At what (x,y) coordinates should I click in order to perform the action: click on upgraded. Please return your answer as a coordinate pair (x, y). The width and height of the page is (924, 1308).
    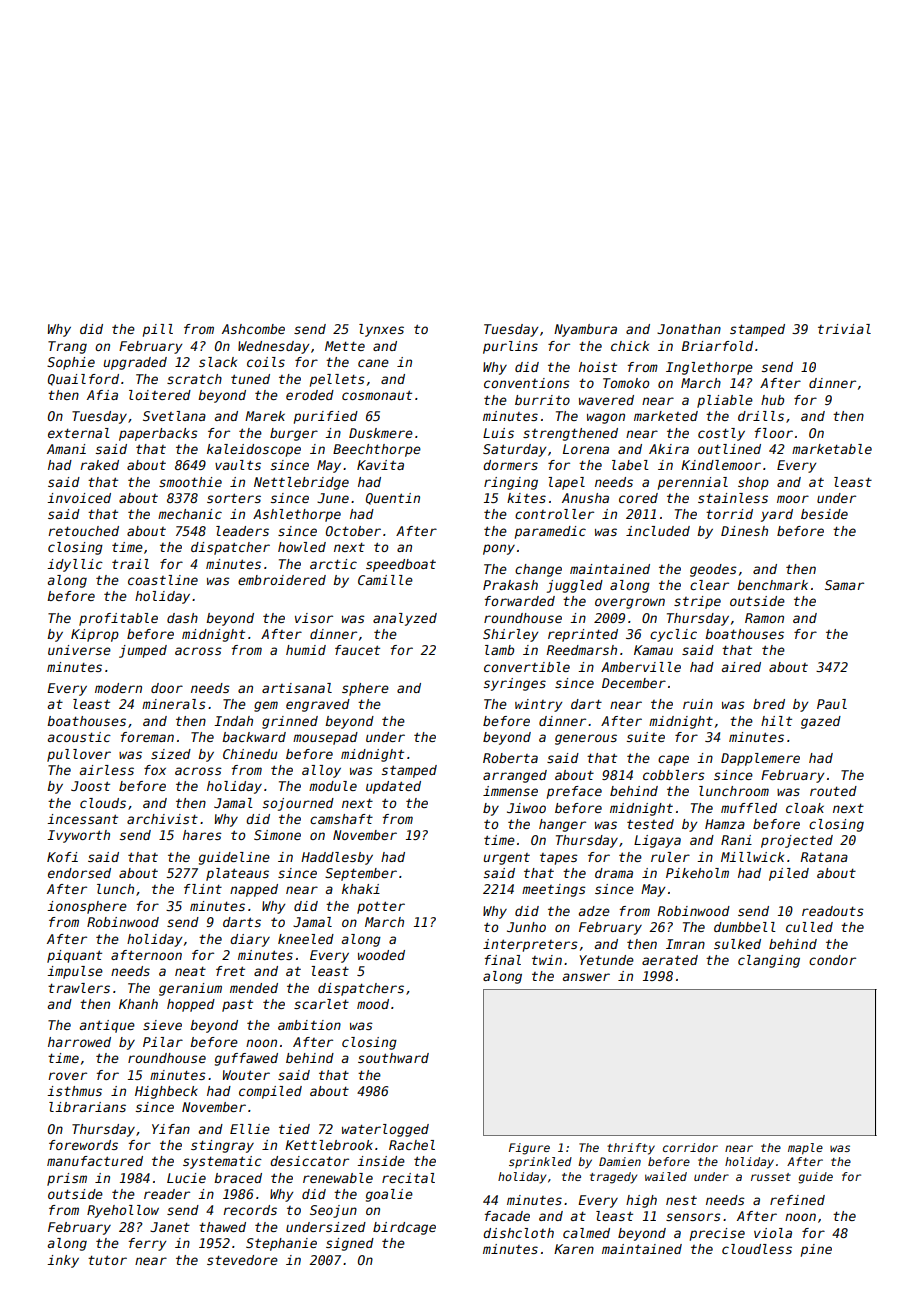
    Looking at the image, I should click on (135, 363).
